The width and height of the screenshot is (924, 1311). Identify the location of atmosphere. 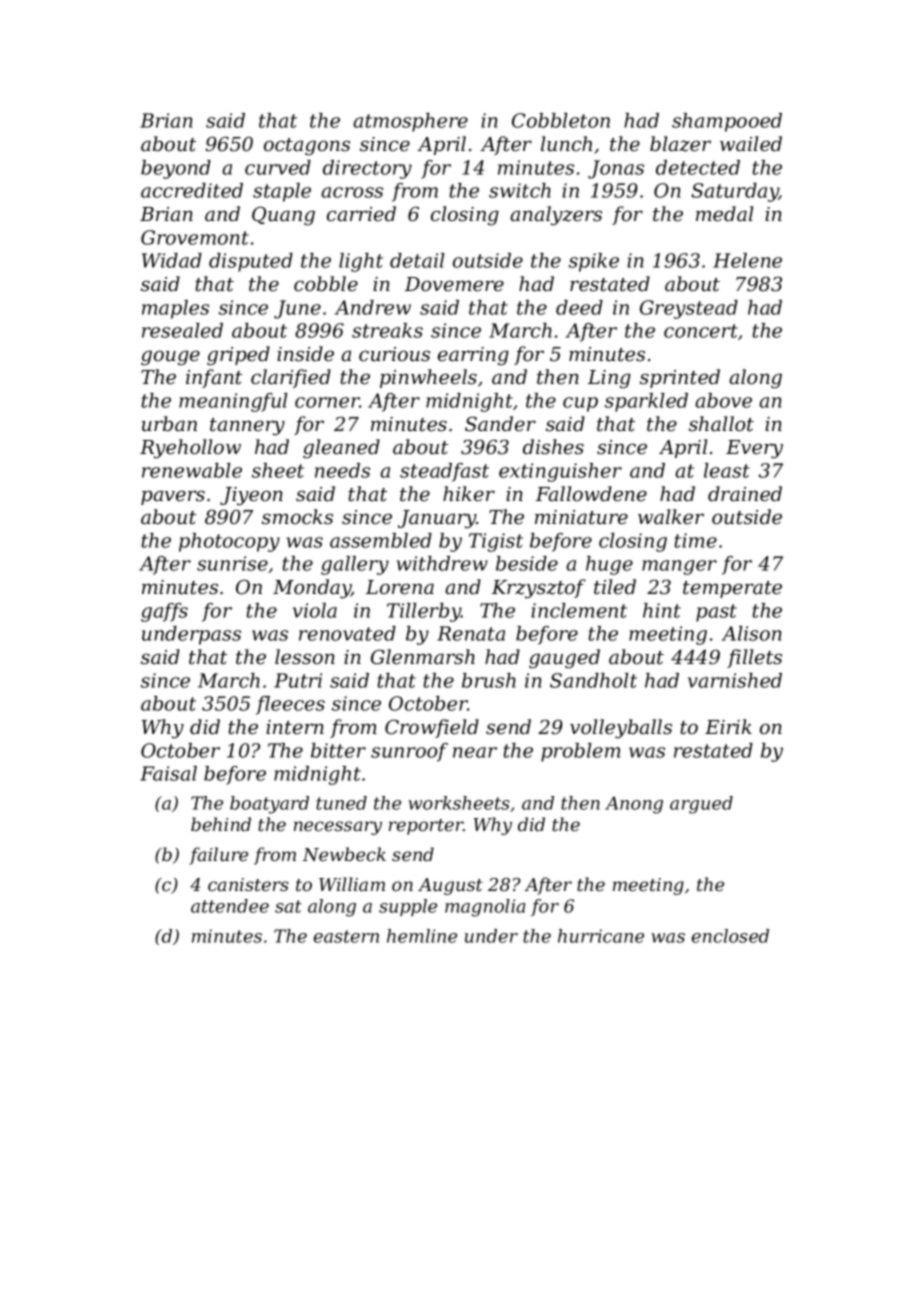
(410, 122).
